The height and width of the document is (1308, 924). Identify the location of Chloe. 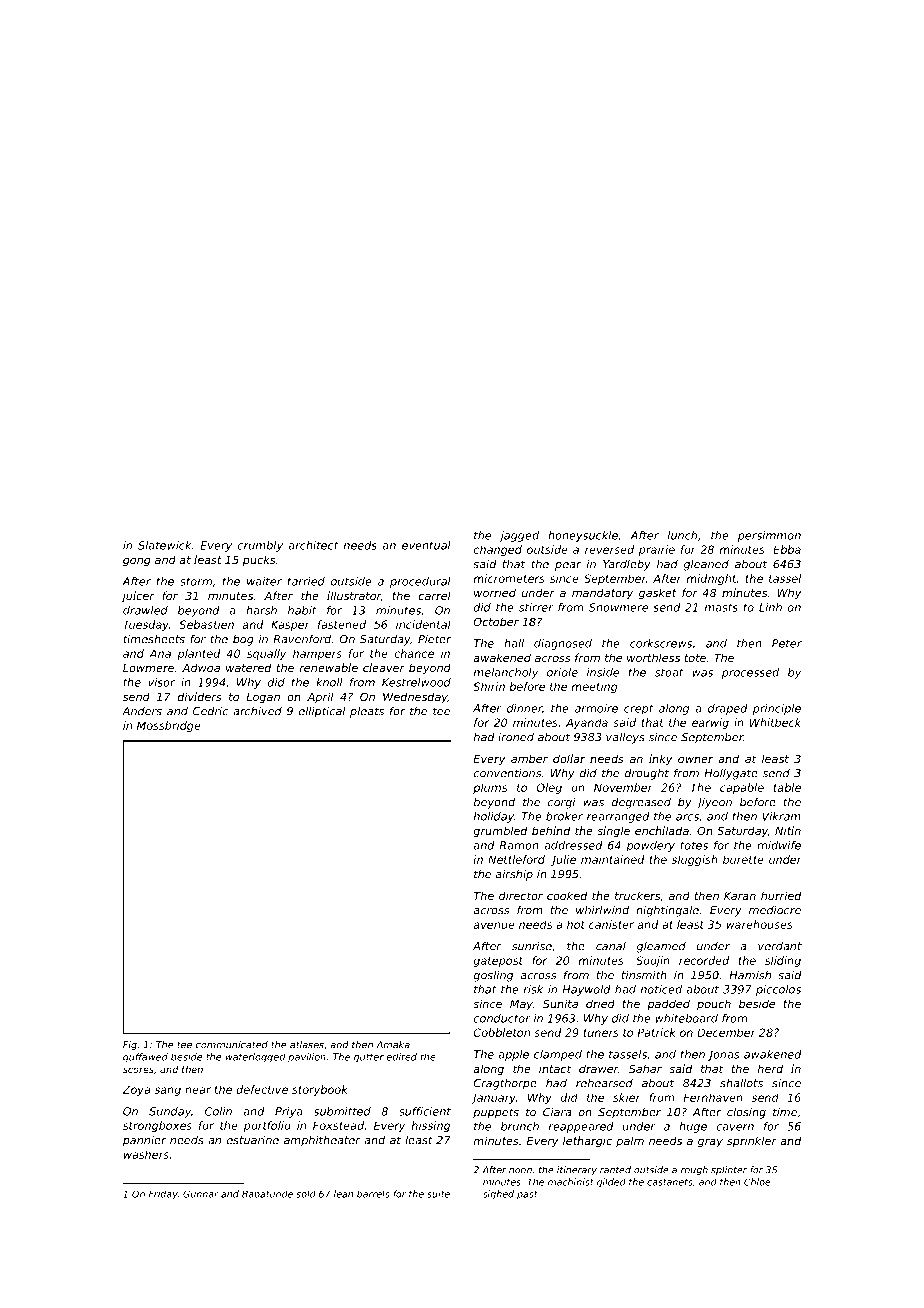
(757, 1182).
